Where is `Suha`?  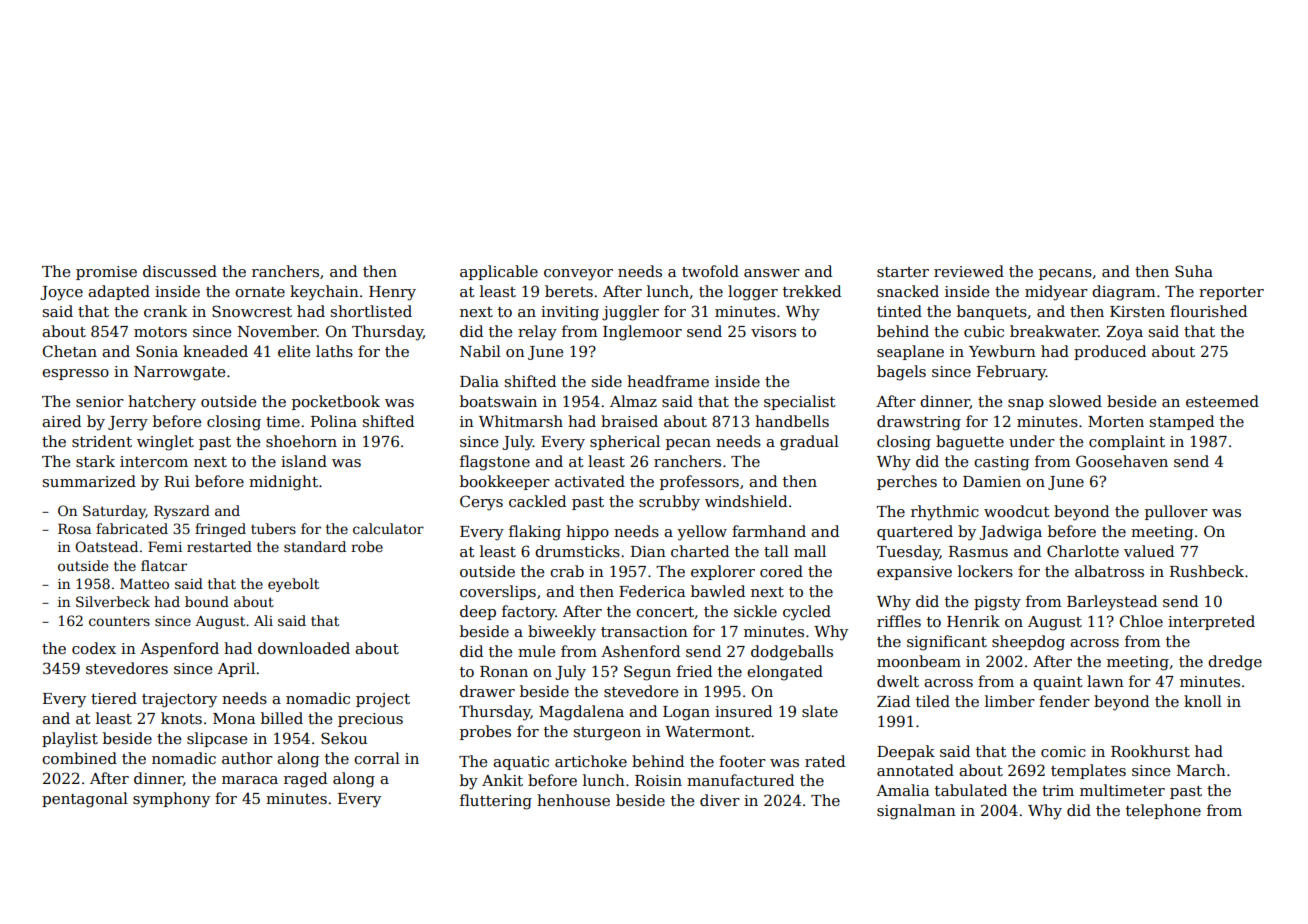 Suha is located at coordinates (1194, 271).
